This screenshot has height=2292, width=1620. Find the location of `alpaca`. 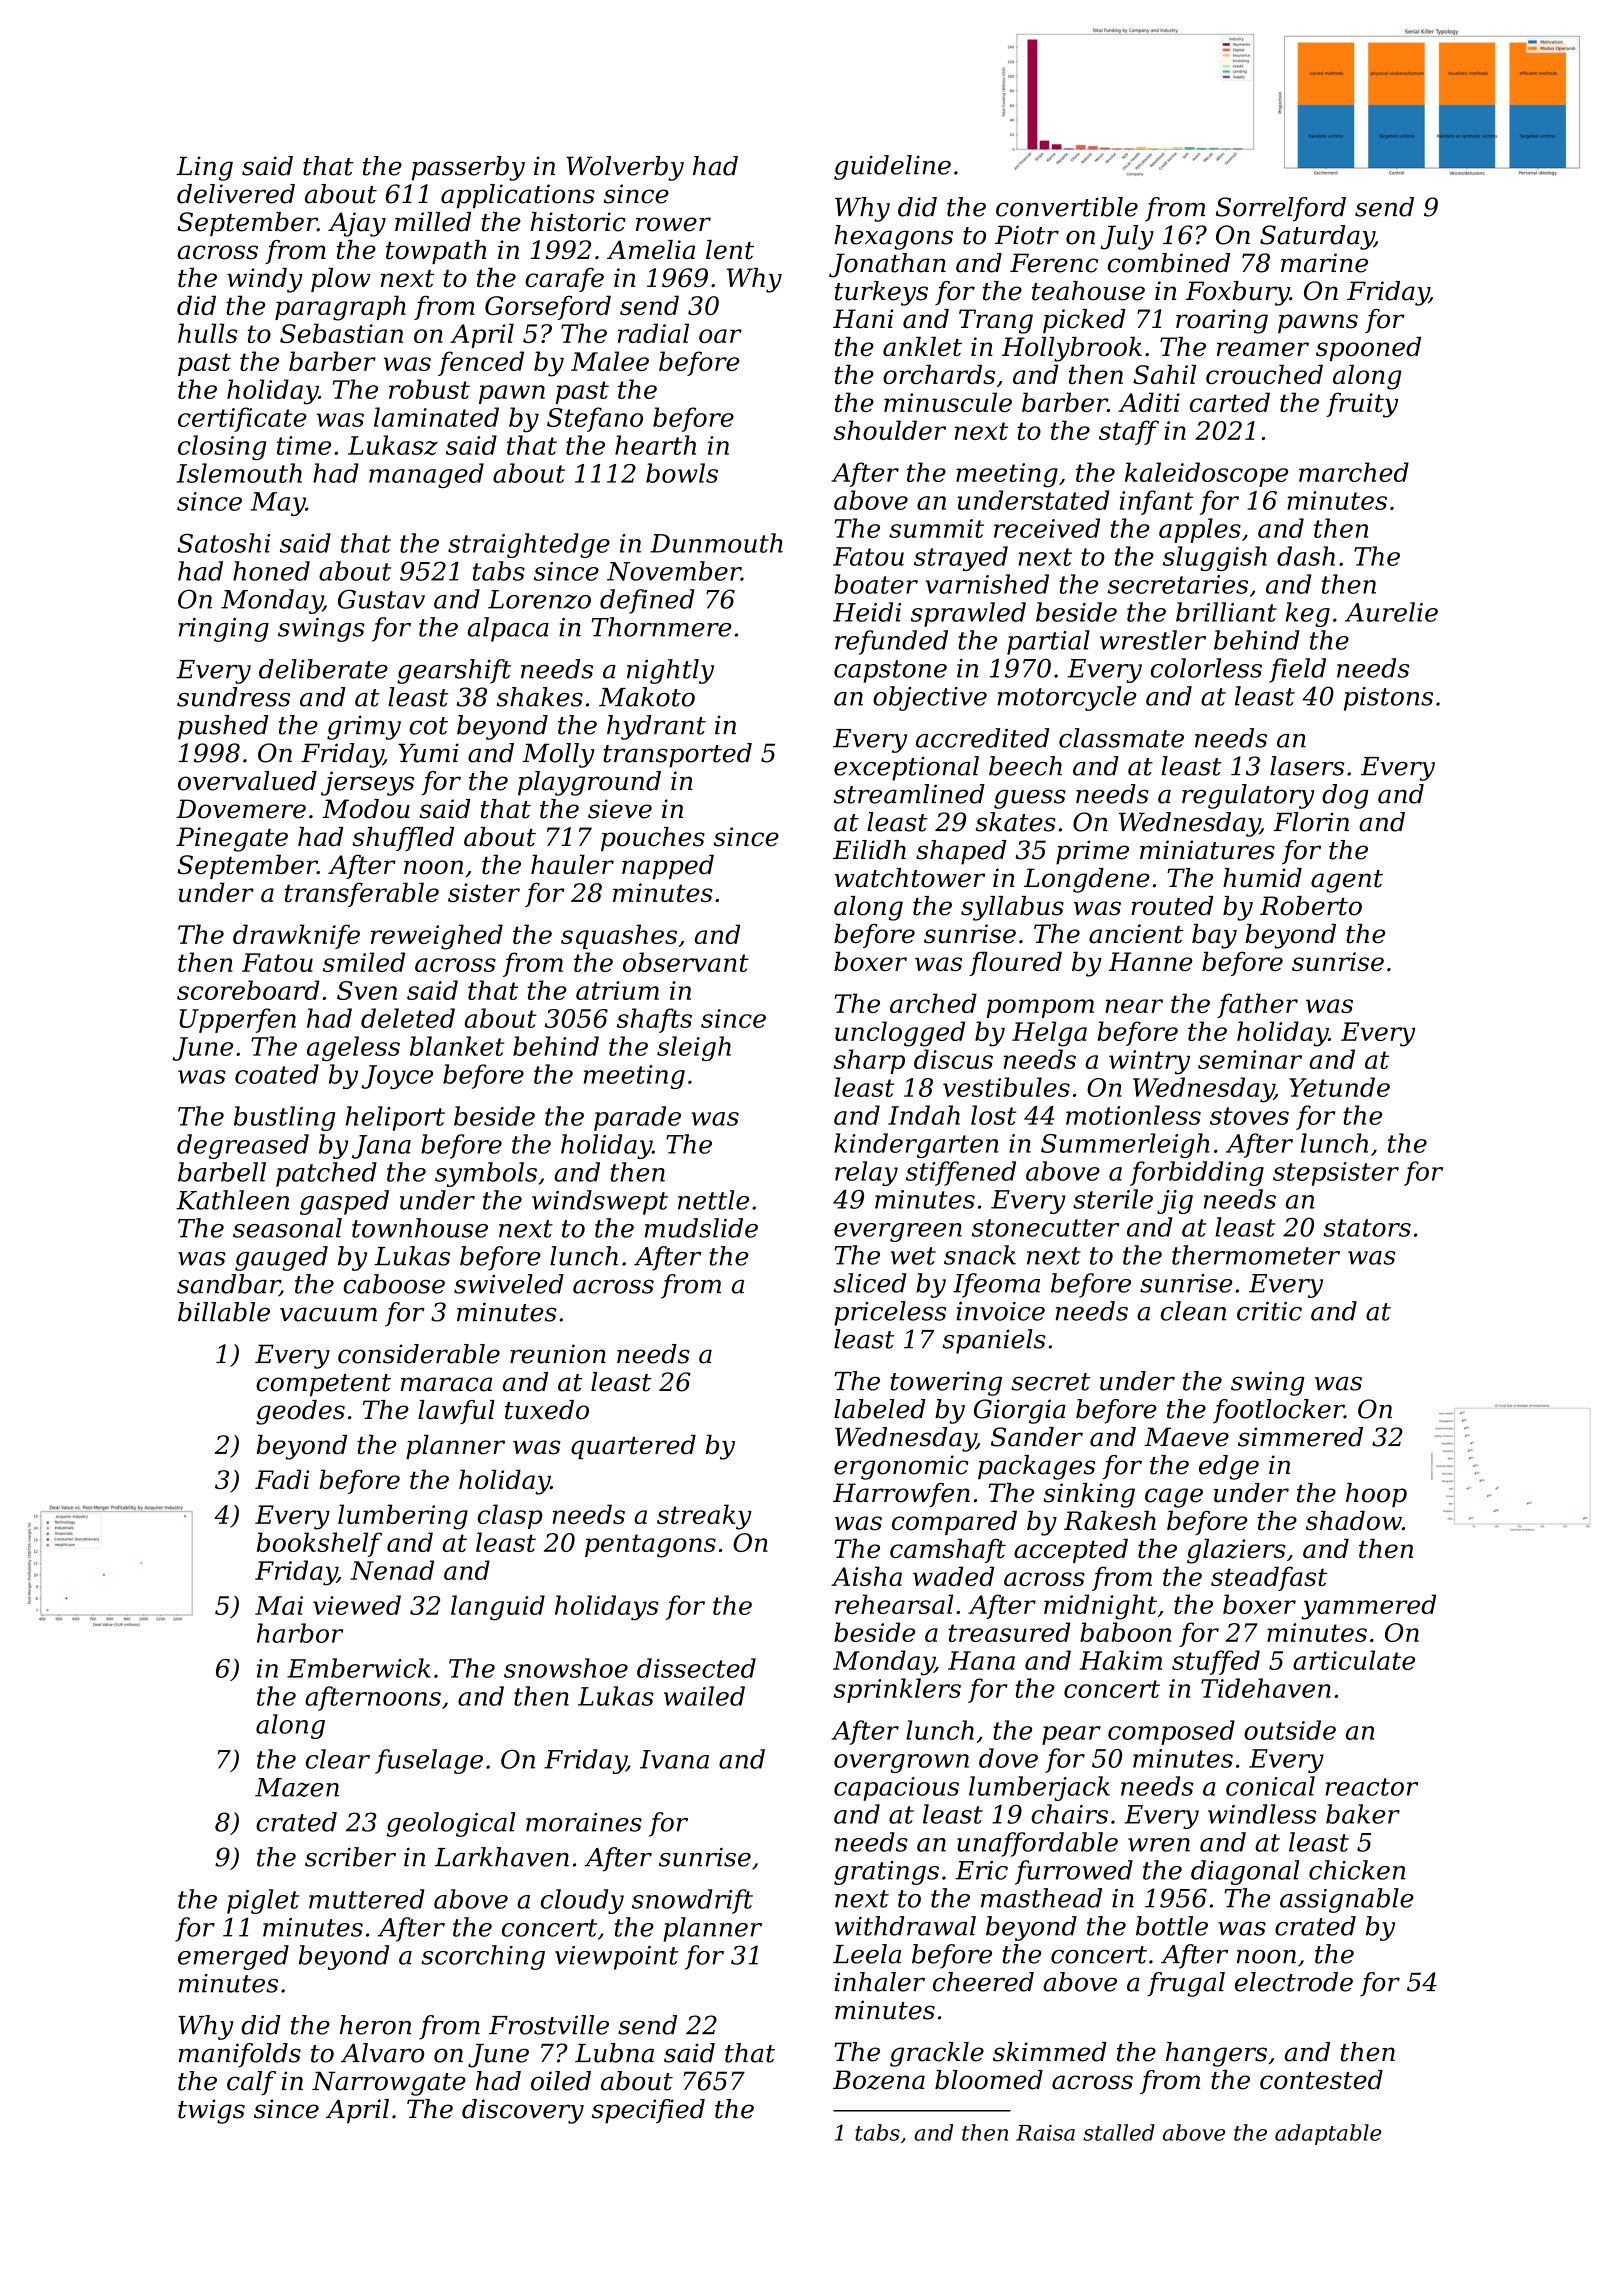

alpaca is located at coordinates (508, 629).
